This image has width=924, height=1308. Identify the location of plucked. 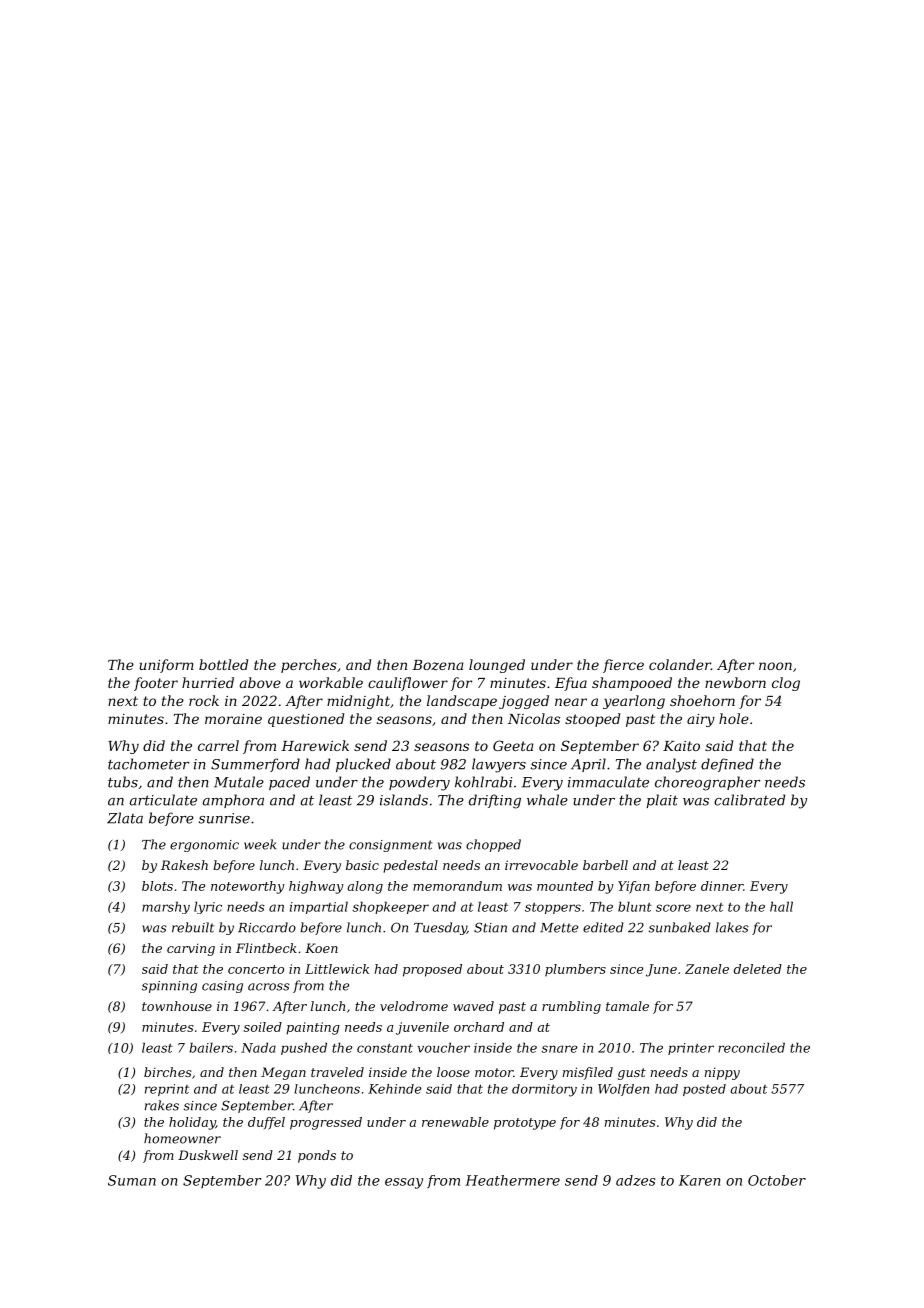
(363, 765).
